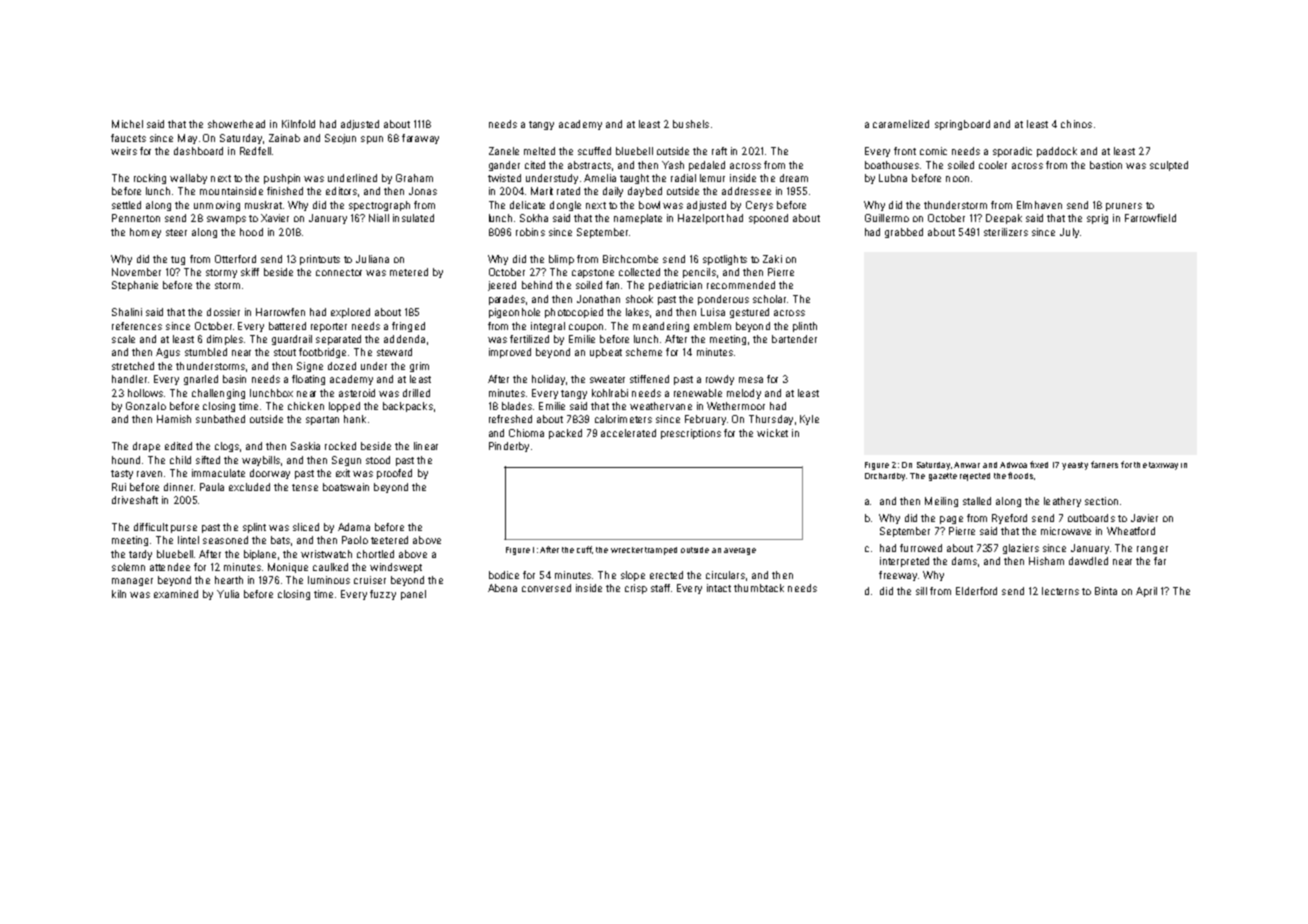  What do you see at coordinates (170, 567) in the screenshot?
I see `attendee` at bounding box center [170, 567].
